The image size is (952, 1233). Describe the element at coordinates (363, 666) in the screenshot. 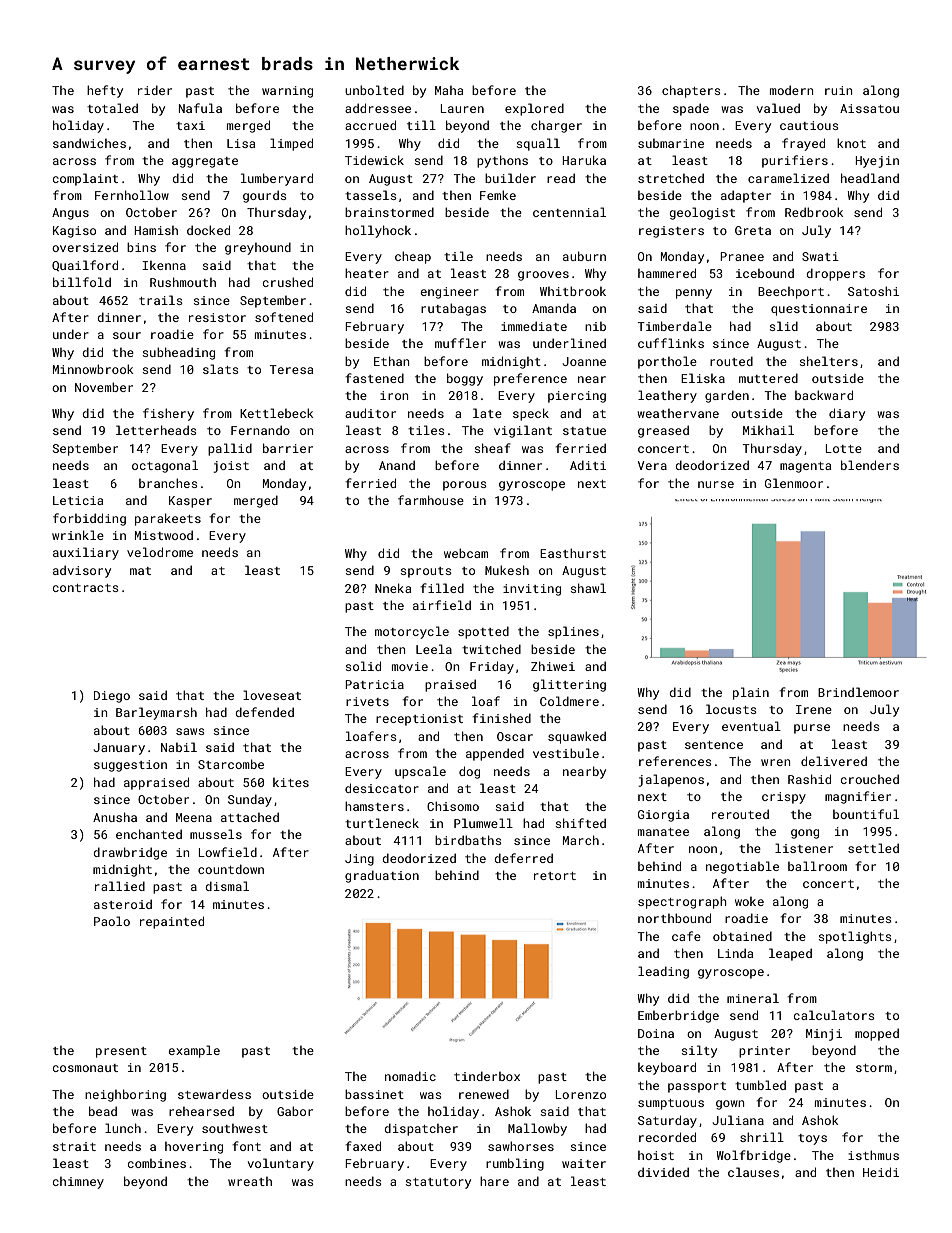

I see `solid` at that location.
